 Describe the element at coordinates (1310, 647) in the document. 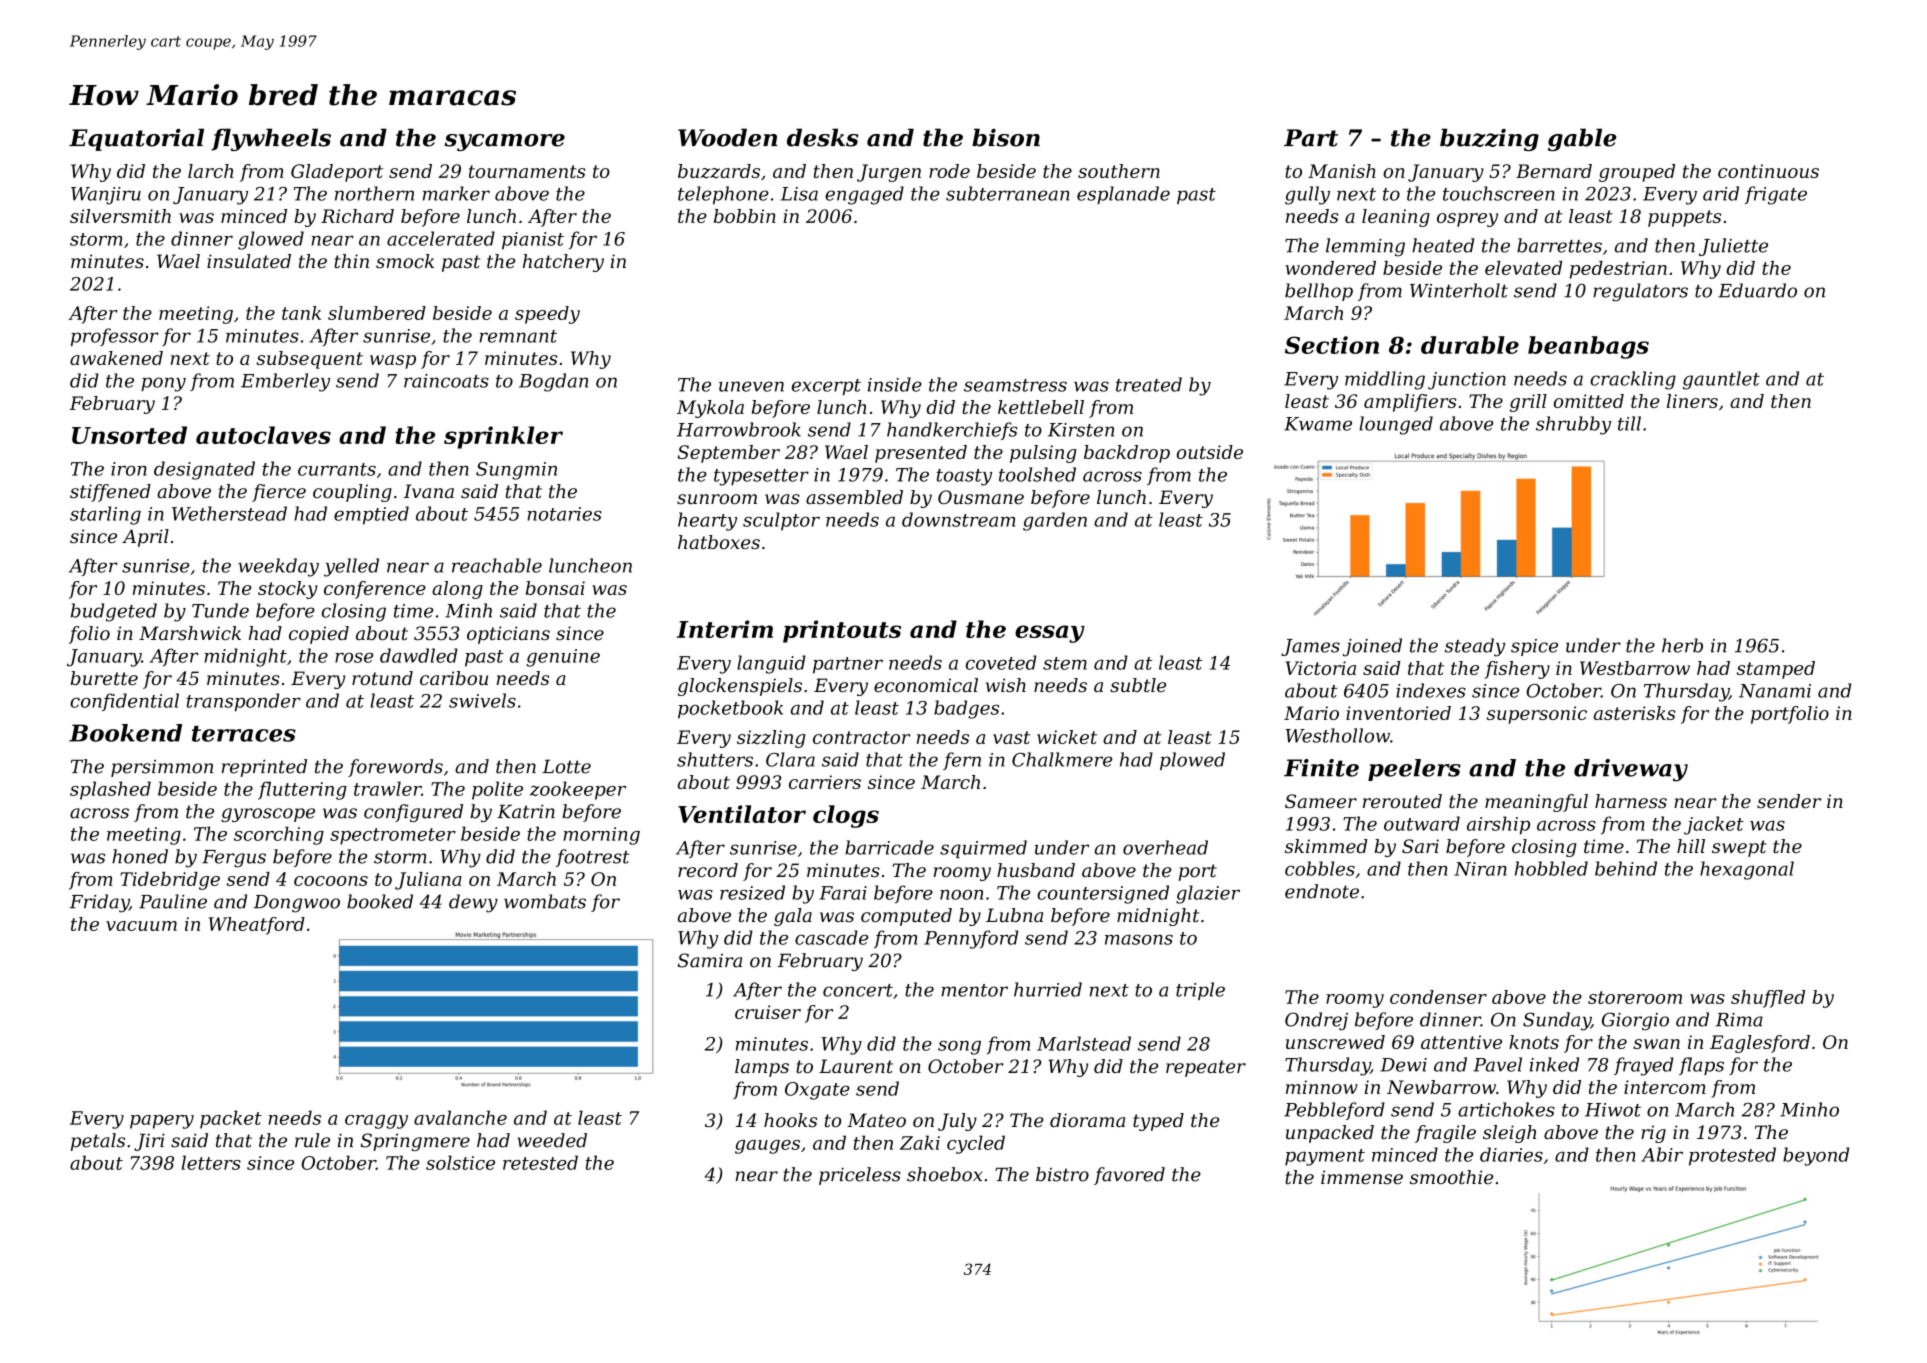

I see `James` at that location.
